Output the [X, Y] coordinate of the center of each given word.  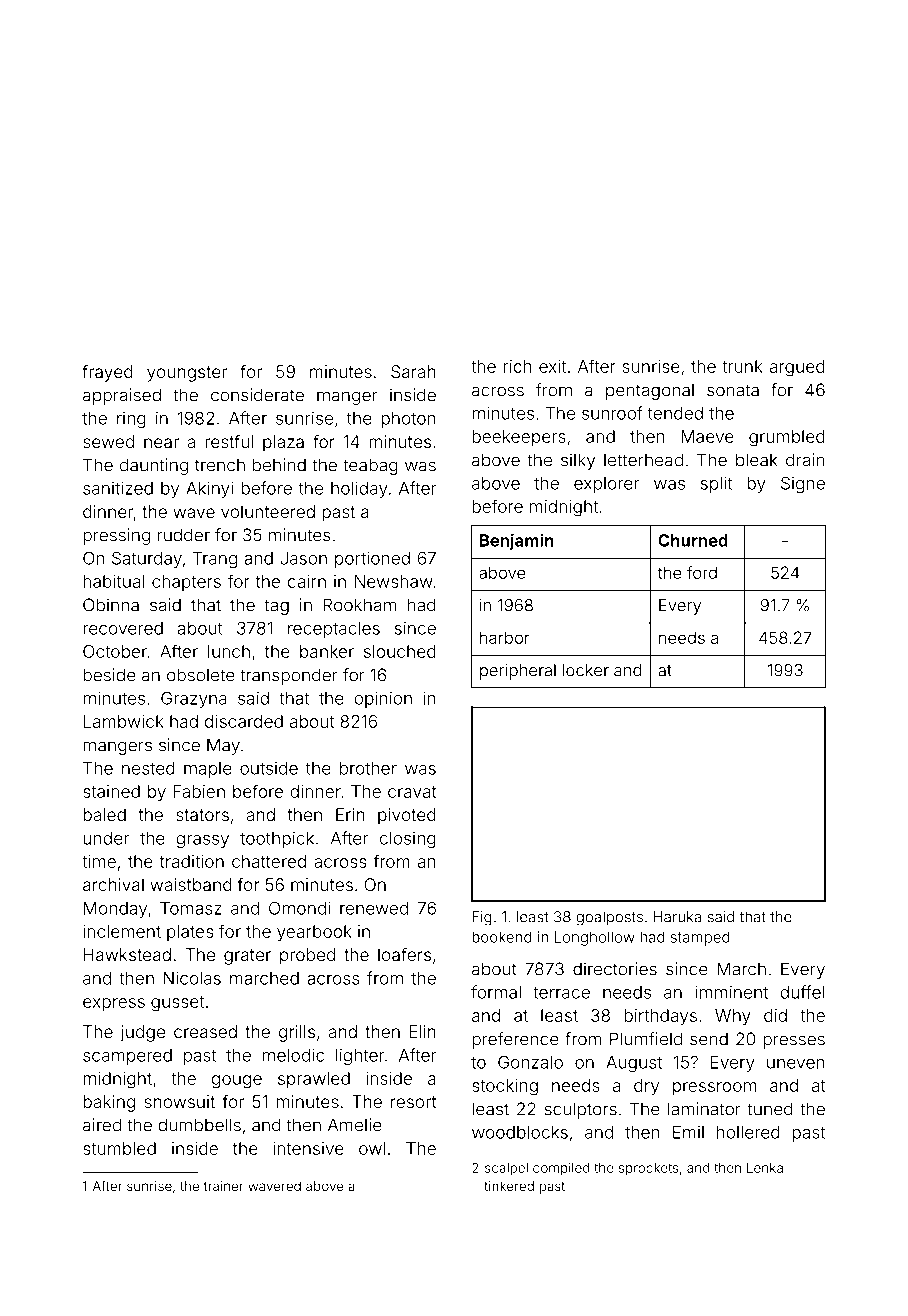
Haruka [677, 917]
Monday [115, 910]
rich [517, 366]
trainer [224, 1186]
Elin [423, 1031]
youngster [187, 374]
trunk [742, 366]
